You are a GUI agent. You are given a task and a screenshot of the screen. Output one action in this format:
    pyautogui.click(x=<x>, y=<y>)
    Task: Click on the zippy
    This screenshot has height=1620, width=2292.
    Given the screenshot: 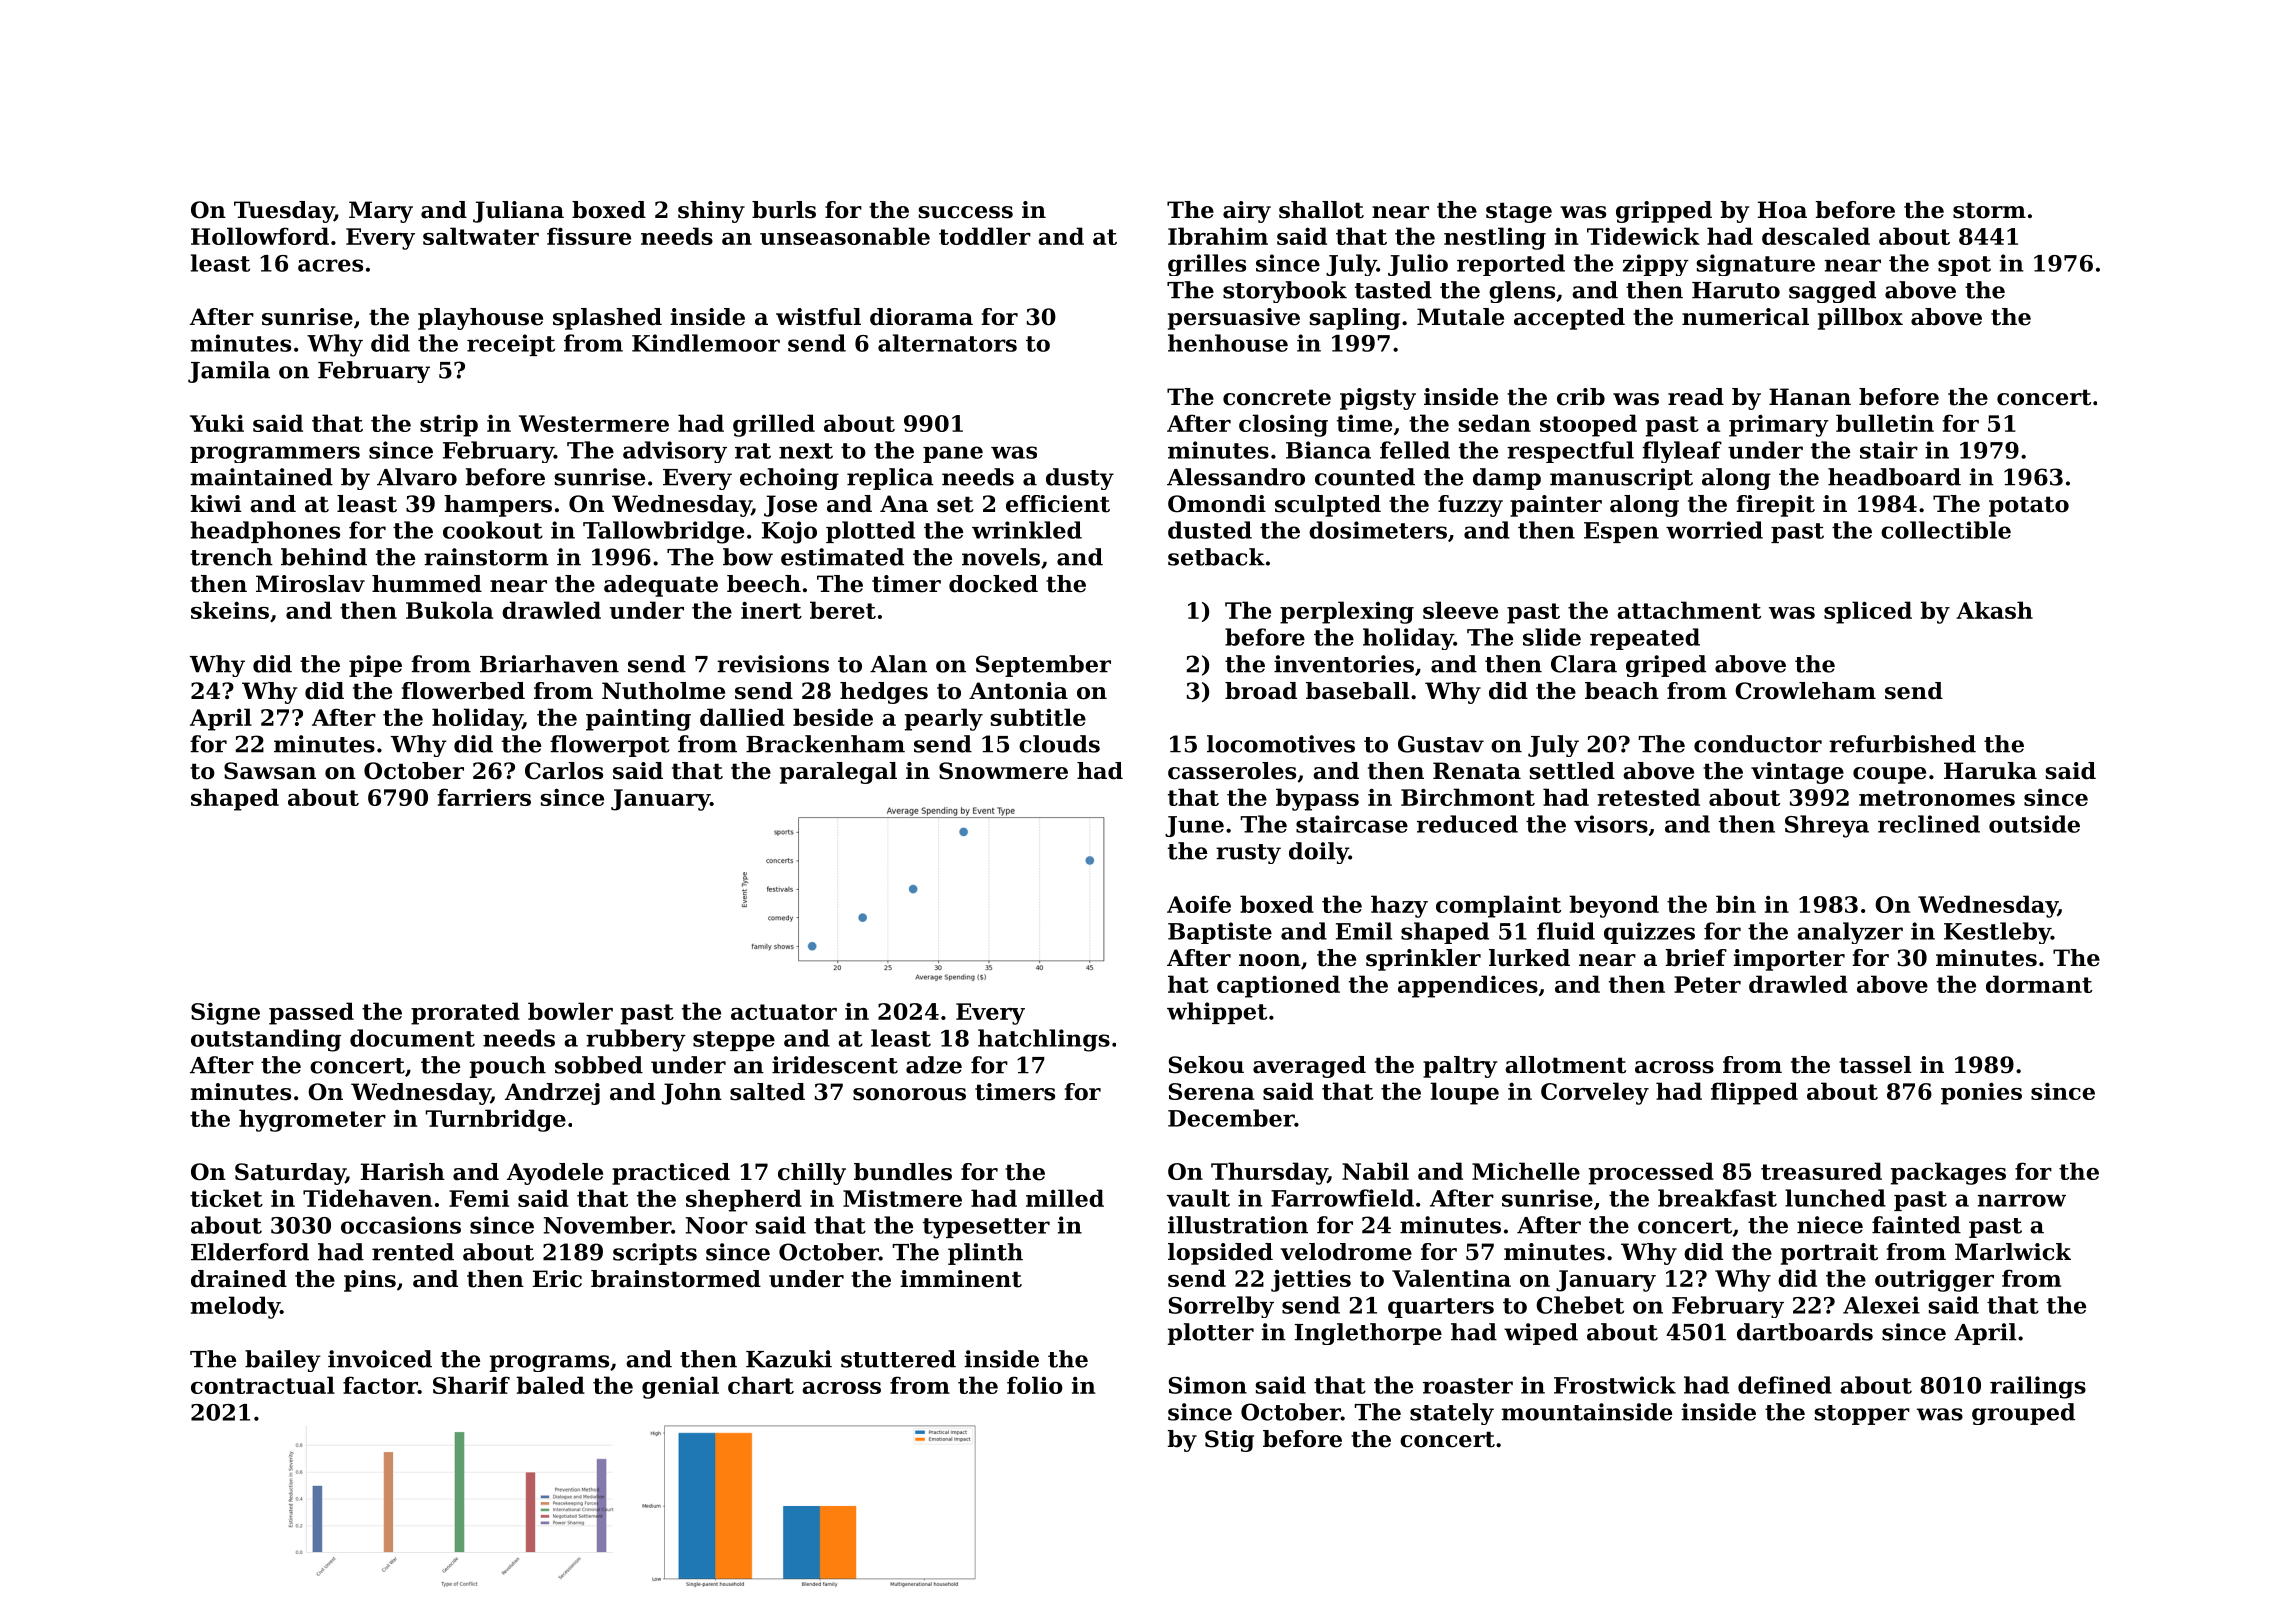 What is the action you would take?
    pyautogui.click(x=1656, y=265)
